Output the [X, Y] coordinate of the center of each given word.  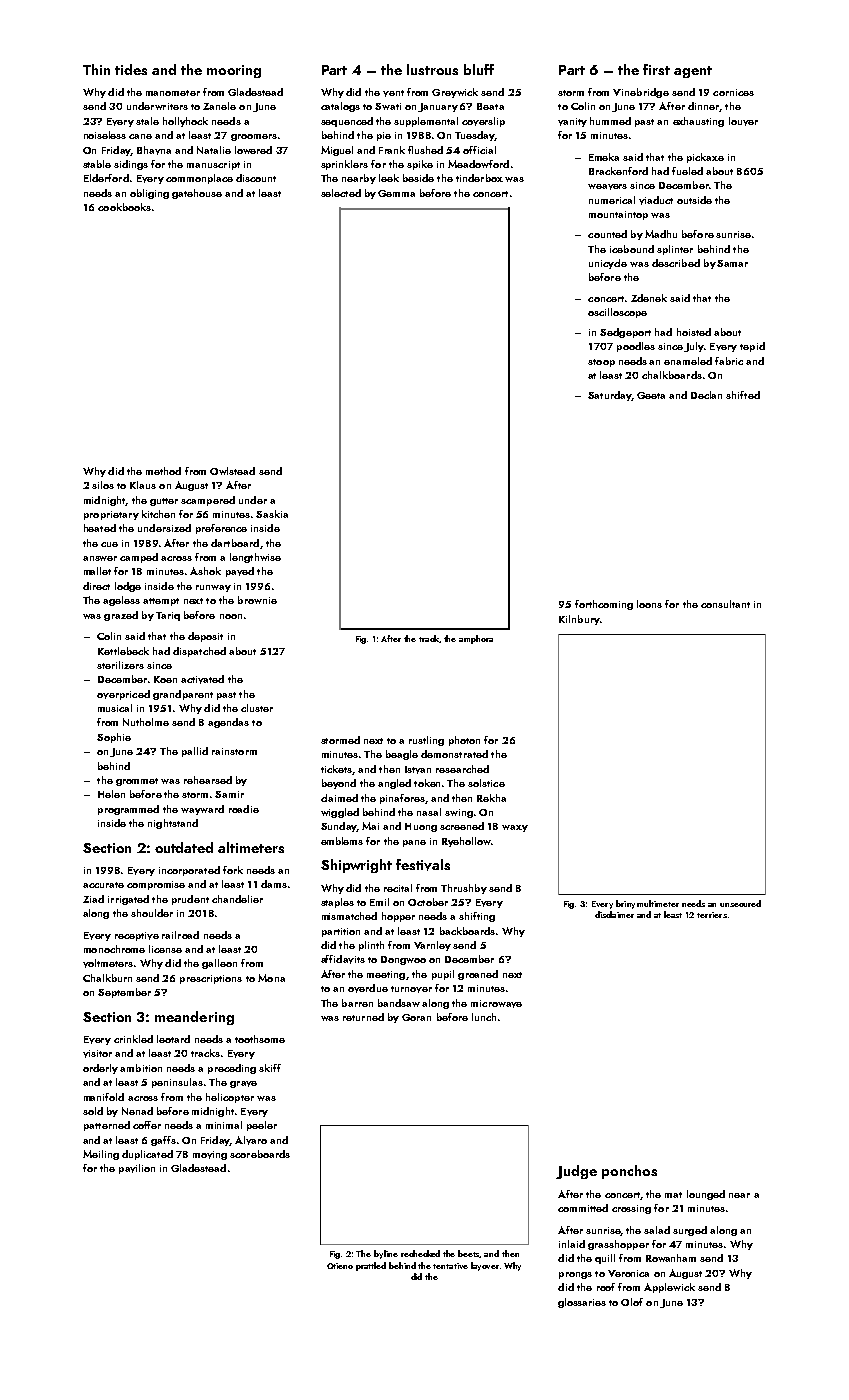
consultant [725, 604]
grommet [137, 782]
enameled [688, 361]
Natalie [214, 150]
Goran [416, 1017]
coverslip [483, 122]
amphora [476, 639]
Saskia [272, 514]
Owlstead [232, 471]
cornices [733, 92]
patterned [107, 1126]
